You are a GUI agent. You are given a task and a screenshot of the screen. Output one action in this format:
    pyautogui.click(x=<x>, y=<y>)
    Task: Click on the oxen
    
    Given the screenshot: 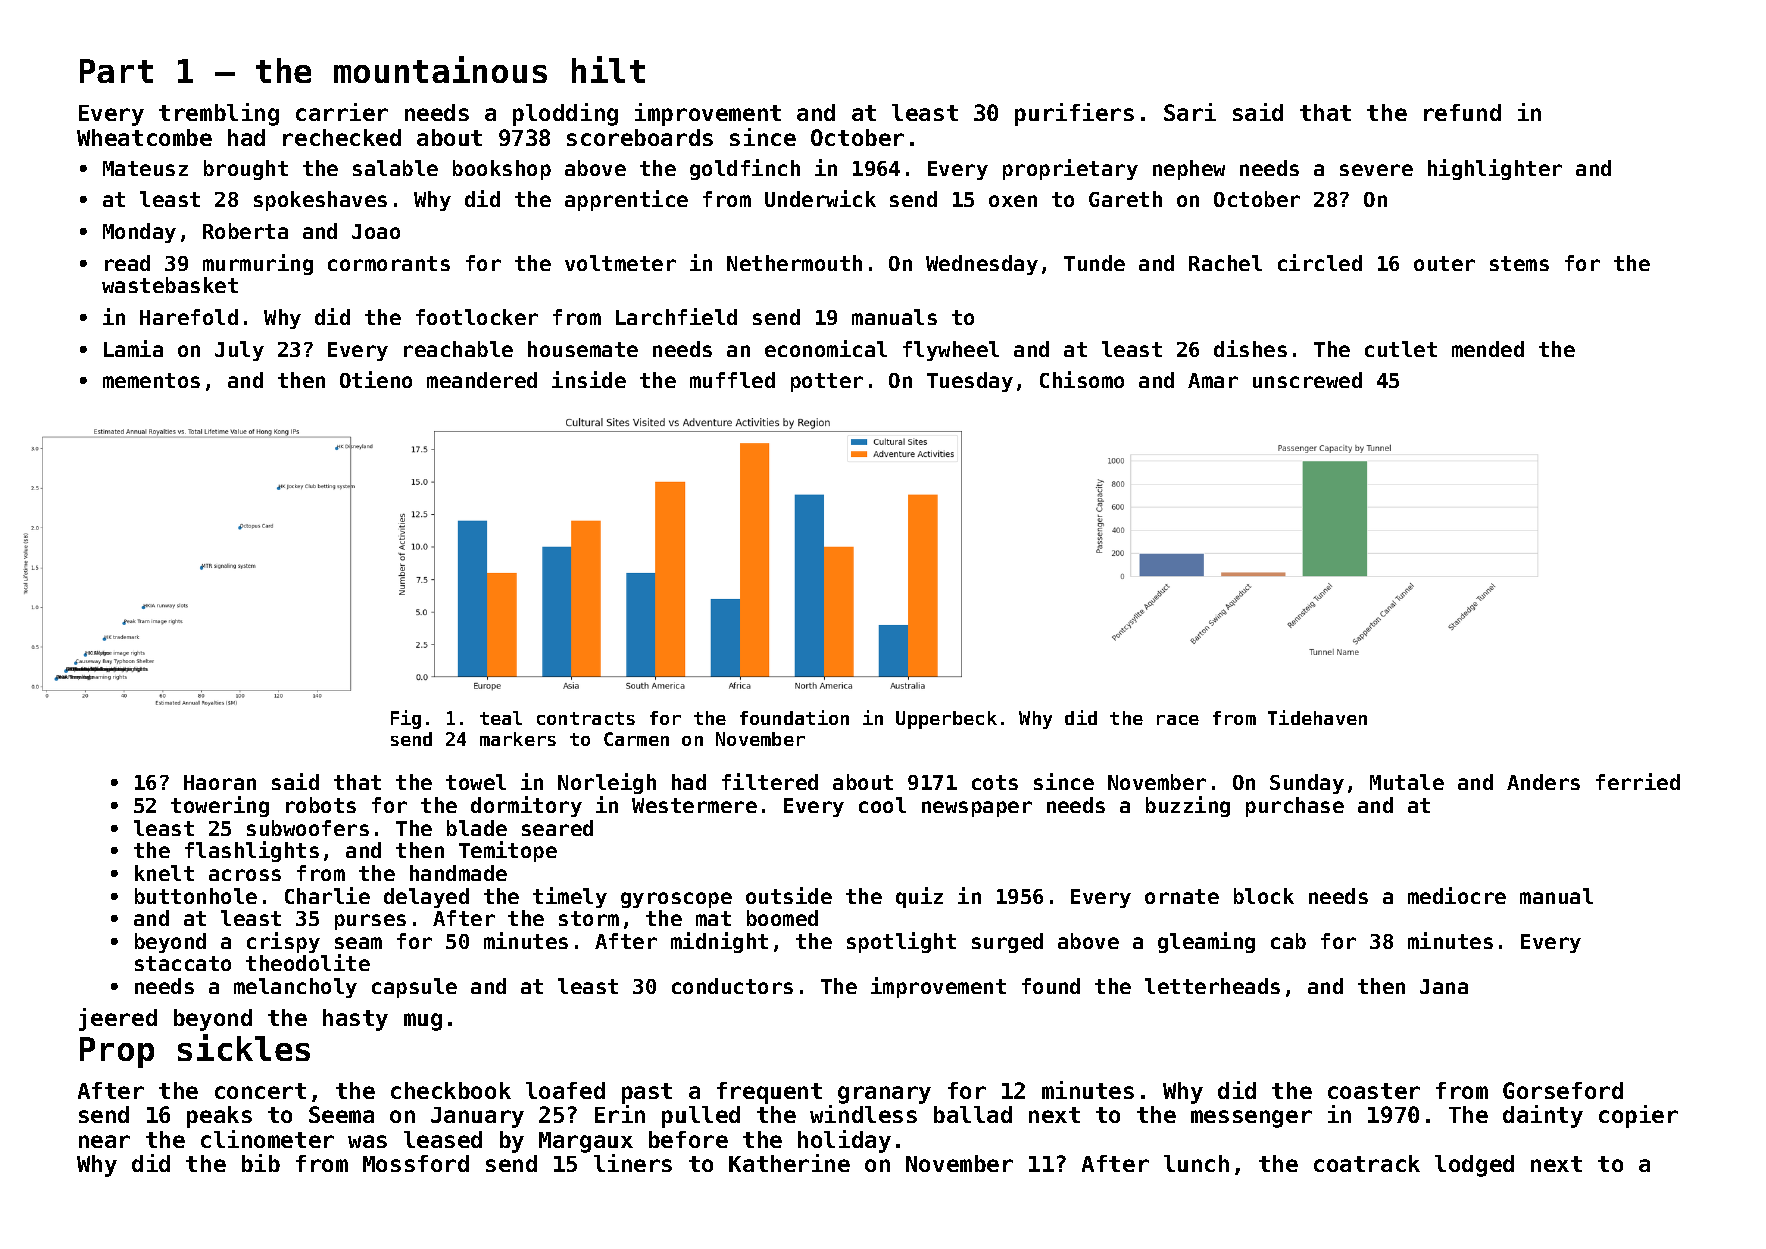 What is the action you would take?
    pyautogui.click(x=1013, y=201)
